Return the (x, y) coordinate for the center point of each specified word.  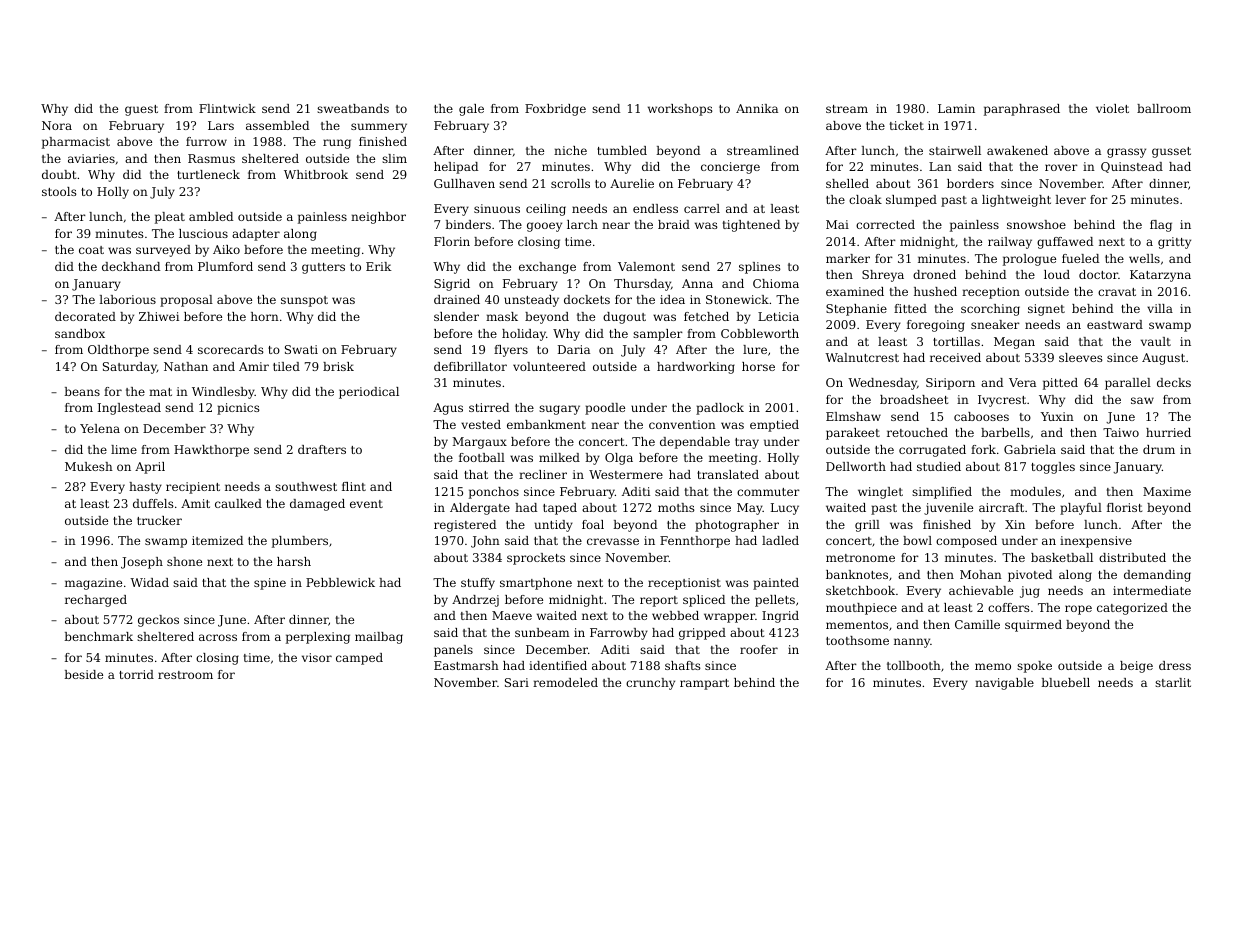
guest (141, 110)
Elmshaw (853, 416)
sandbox (80, 333)
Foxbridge (555, 110)
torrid (136, 674)
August (1163, 359)
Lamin (956, 108)
